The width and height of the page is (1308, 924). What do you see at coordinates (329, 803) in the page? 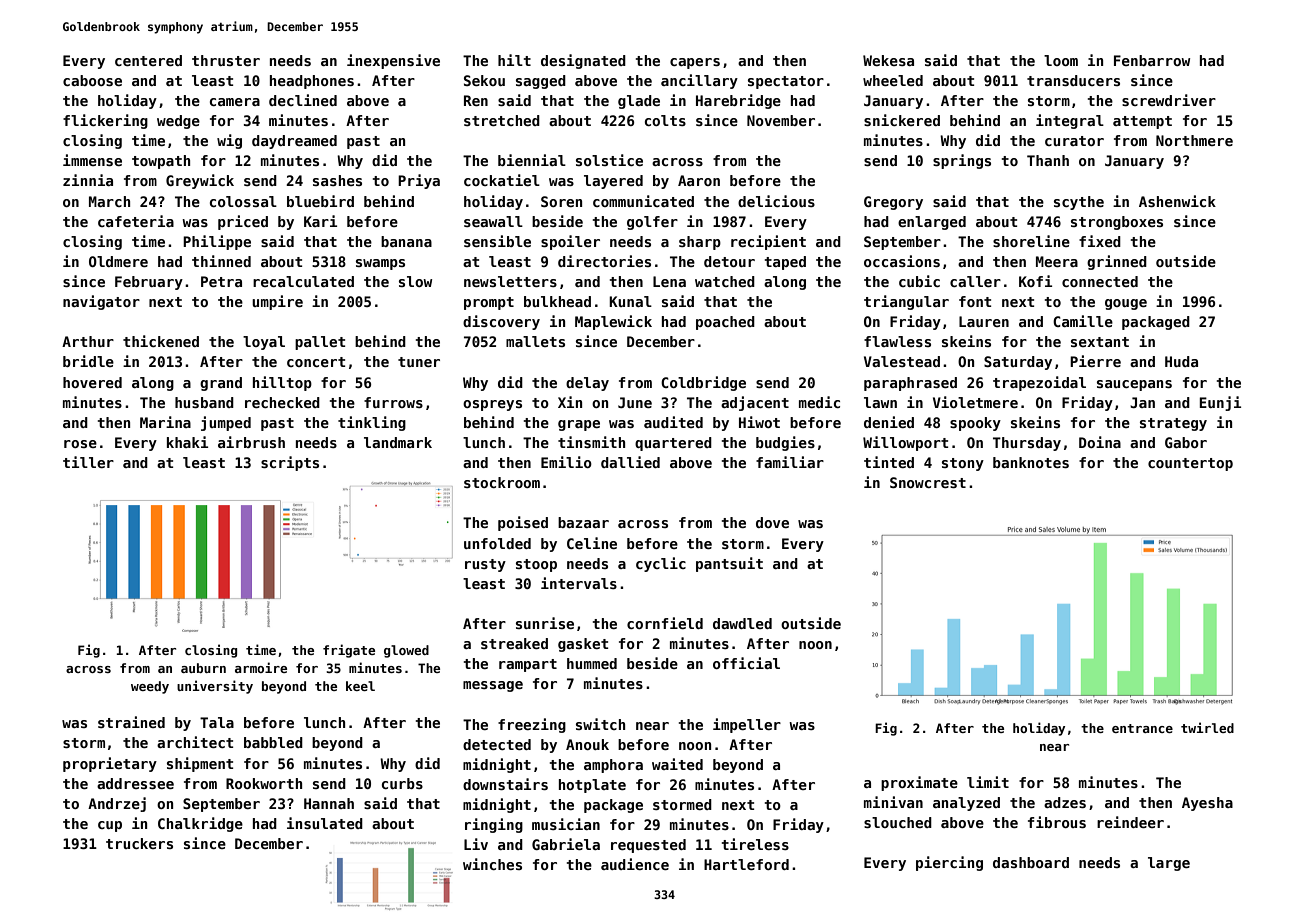
I see `Hannah` at bounding box center [329, 803].
